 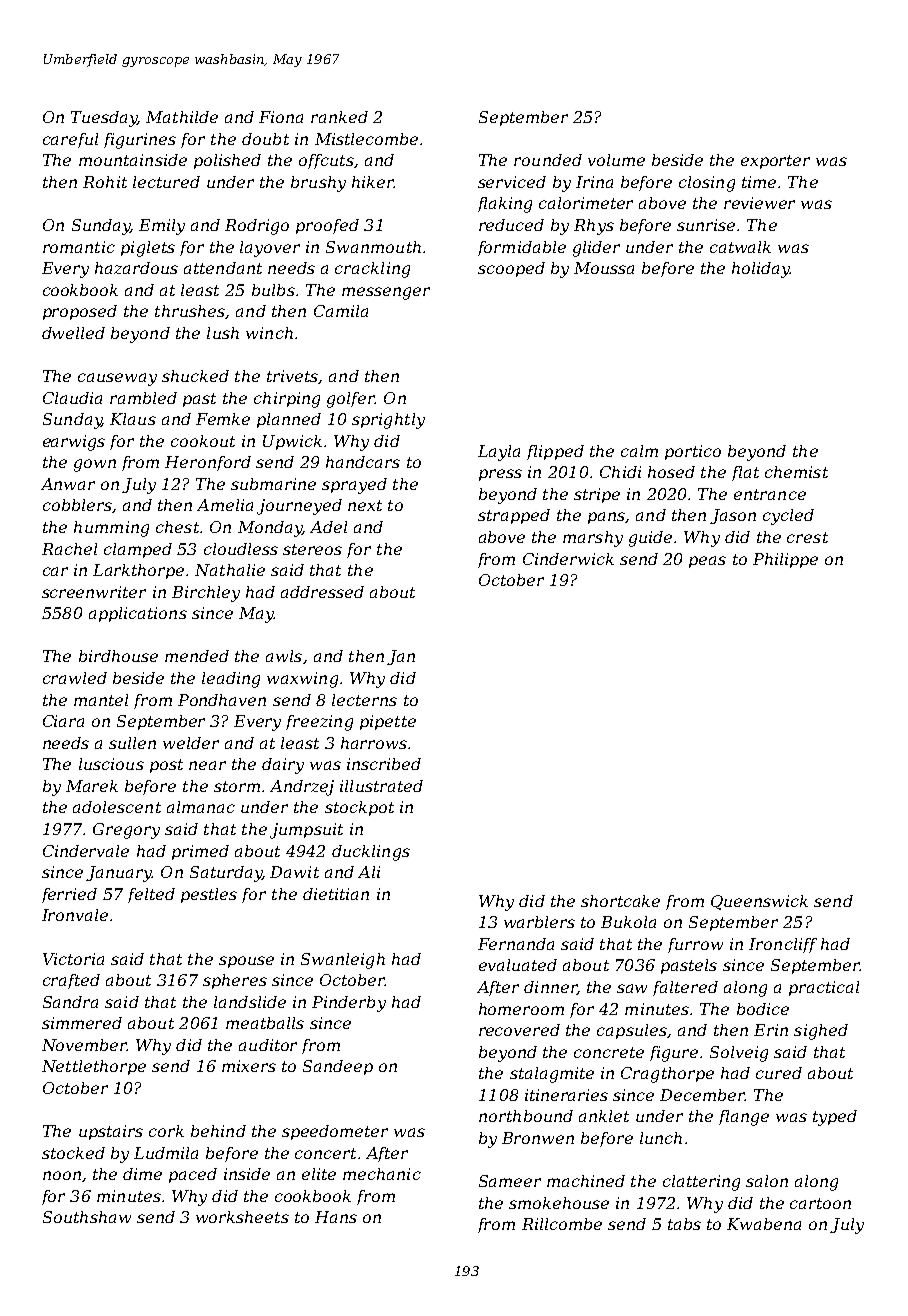 I want to click on ranked, so click(x=339, y=117).
